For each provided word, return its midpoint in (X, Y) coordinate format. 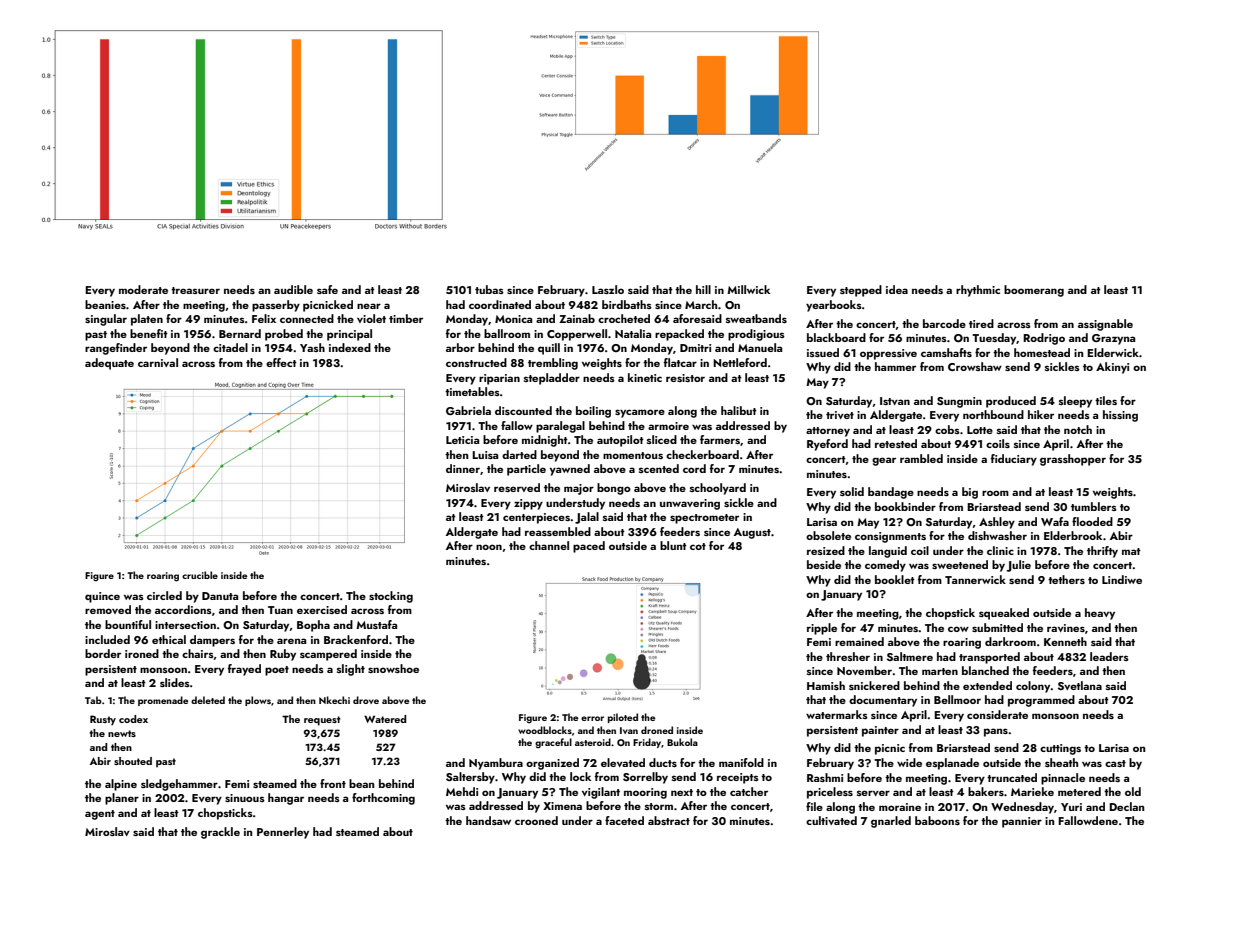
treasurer (195, 290)
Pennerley (283, 833)
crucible (200, 575)
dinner (463, 468)
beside (824, 564)
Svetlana (1080, 685)
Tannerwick (975, 579)
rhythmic (978, 291)
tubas (489, 289)
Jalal (587, 518)
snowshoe (393, 668)
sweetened (960, 564)
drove (366, 700)
